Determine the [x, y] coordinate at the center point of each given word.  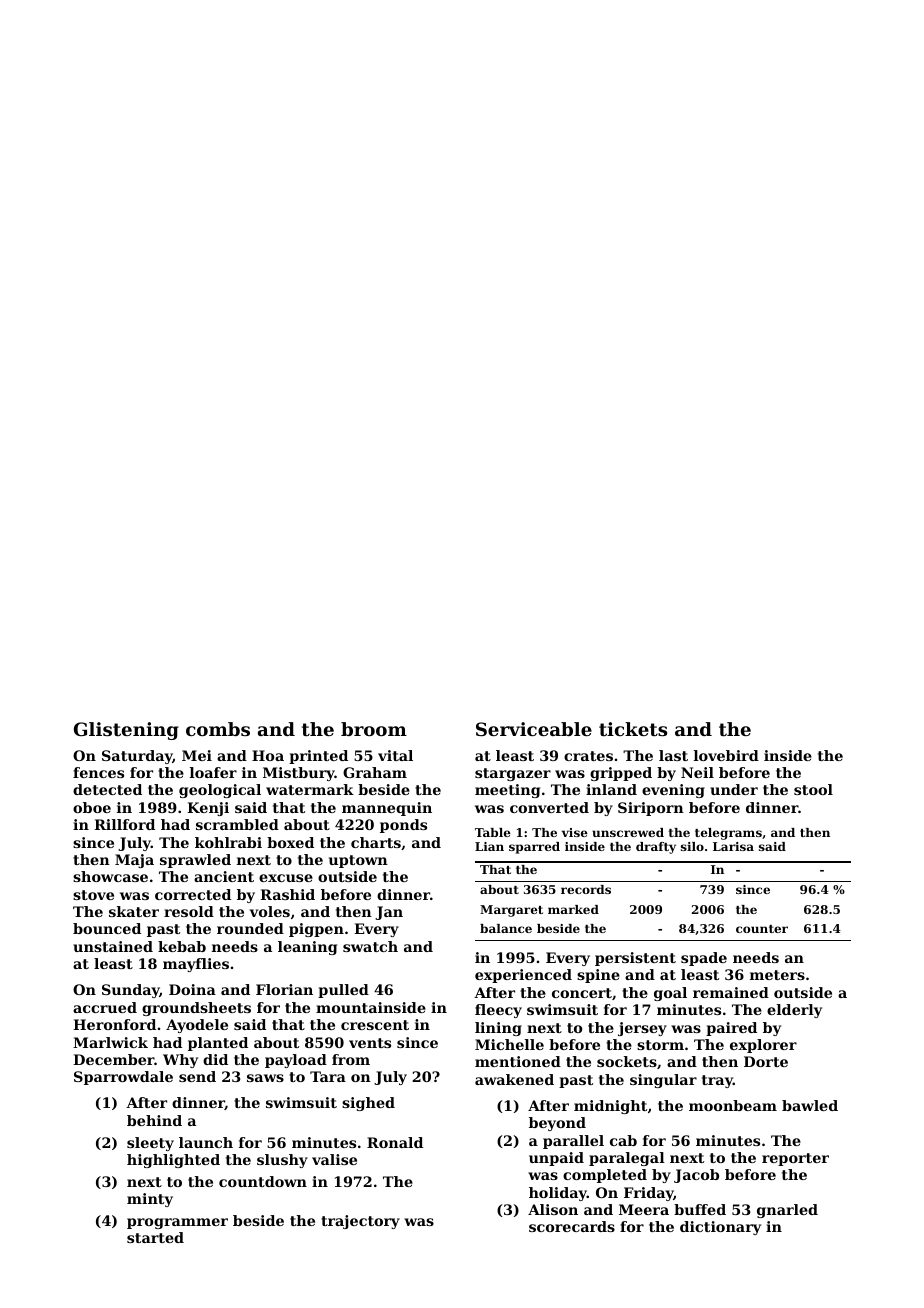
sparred [534, 848]
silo [692, 846]
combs [218, 729]
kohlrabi [228, 842]
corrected [193, 894]
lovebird [726, 755]
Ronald [395, 1142]
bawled [810, 1105]
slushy [282, 1161]
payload [296, 1061]
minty [150, 1200]
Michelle [509, 1044]
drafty [656, 848]
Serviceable [534, 729]
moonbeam [733, 1105]
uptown [358, 861]
